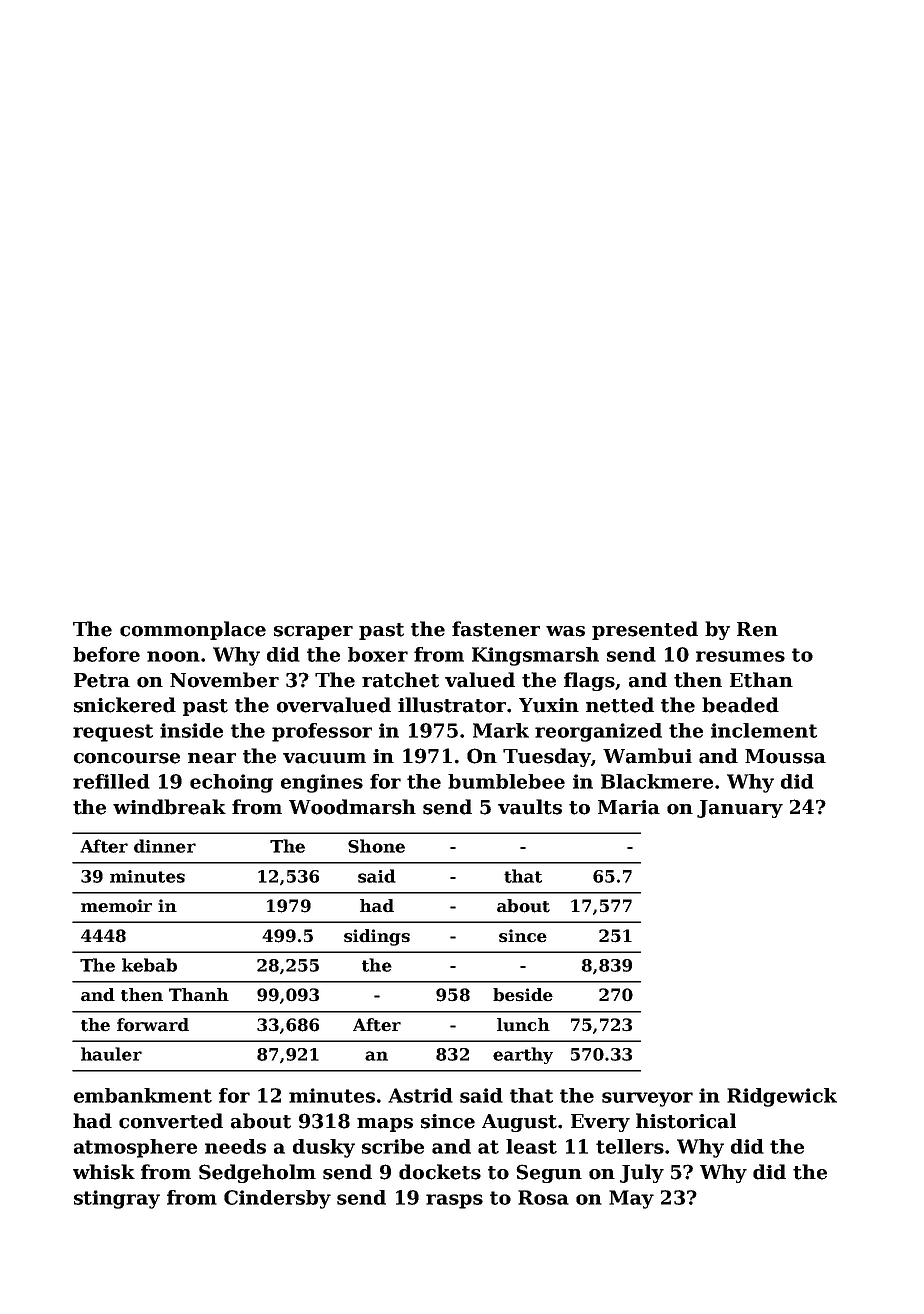 The width and height of the screenshot is (924, 1314). Describe the element at coordinates (313, 633) in the screenshot. I see `scraper` at that location.
